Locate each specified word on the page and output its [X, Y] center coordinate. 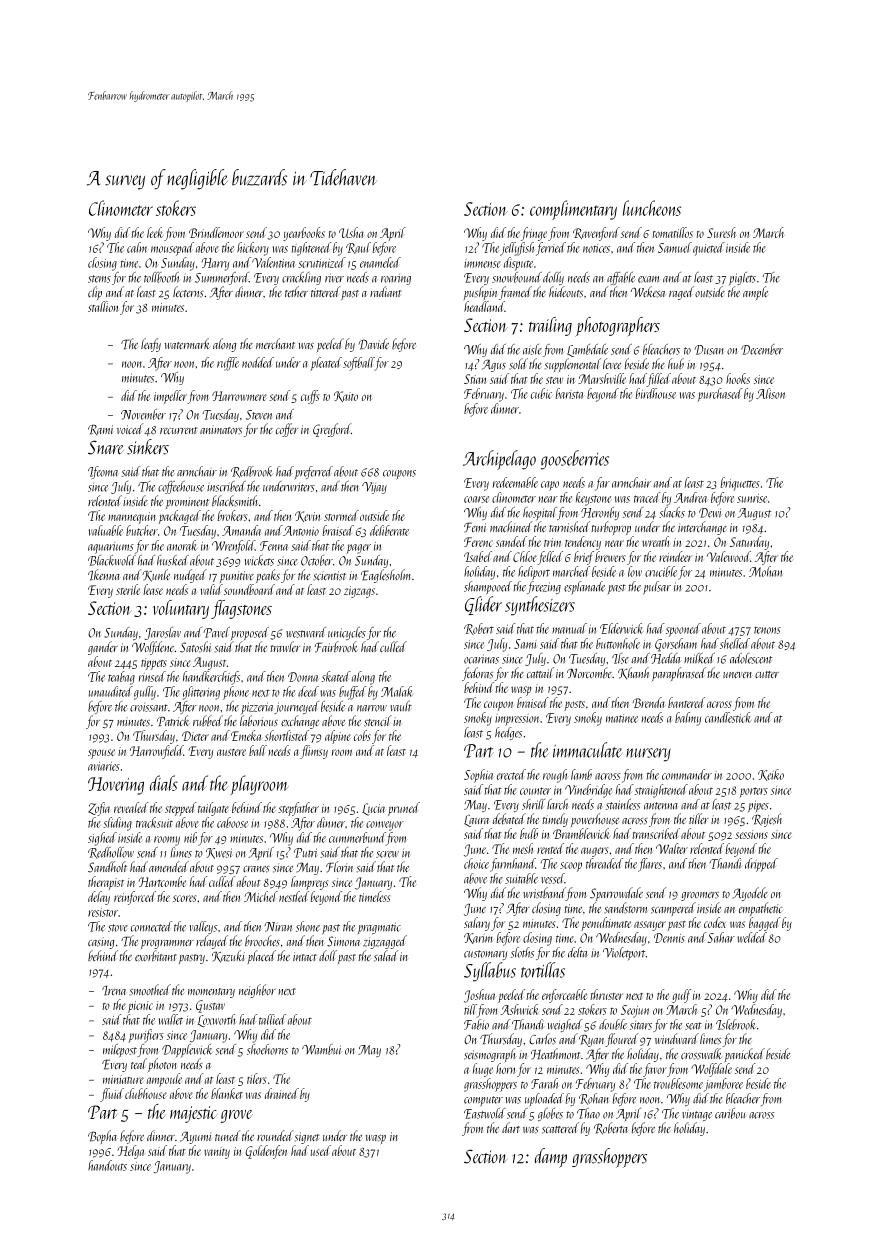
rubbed [208, 720]
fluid [112, 1095]
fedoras [477, 674]
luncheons [652, 208]
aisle [532, 349]
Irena [114, 991]
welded [752, 937]
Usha [351, 232]
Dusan [708, 350]
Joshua [479, 996]
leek [155, 232]
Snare [106, 447]
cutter [767, 674]
